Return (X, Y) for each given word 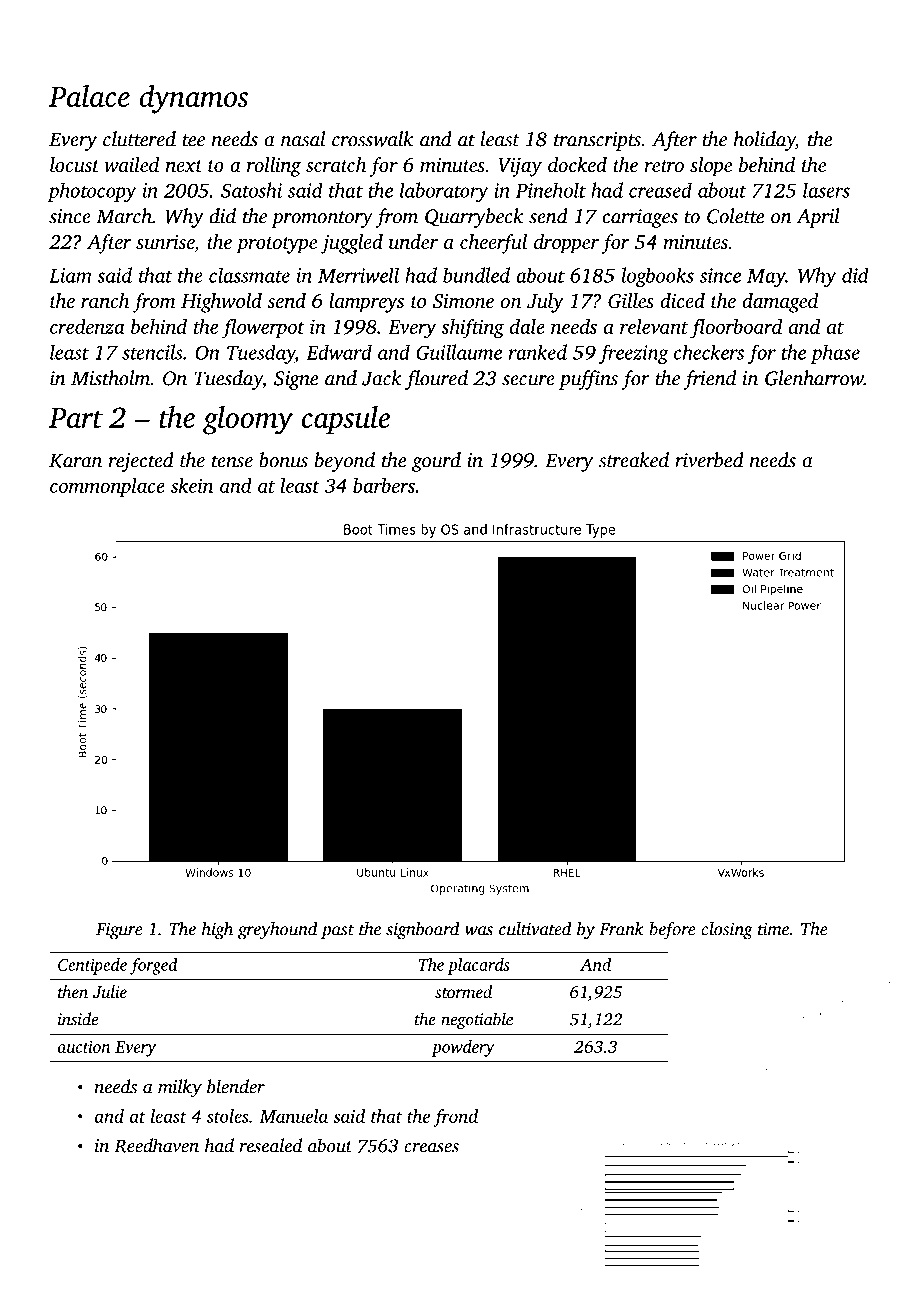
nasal (303, 139)
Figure (119, 931)
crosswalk (373, 139)
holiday (765, 141)
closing (727, 931)
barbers (384, 485)
